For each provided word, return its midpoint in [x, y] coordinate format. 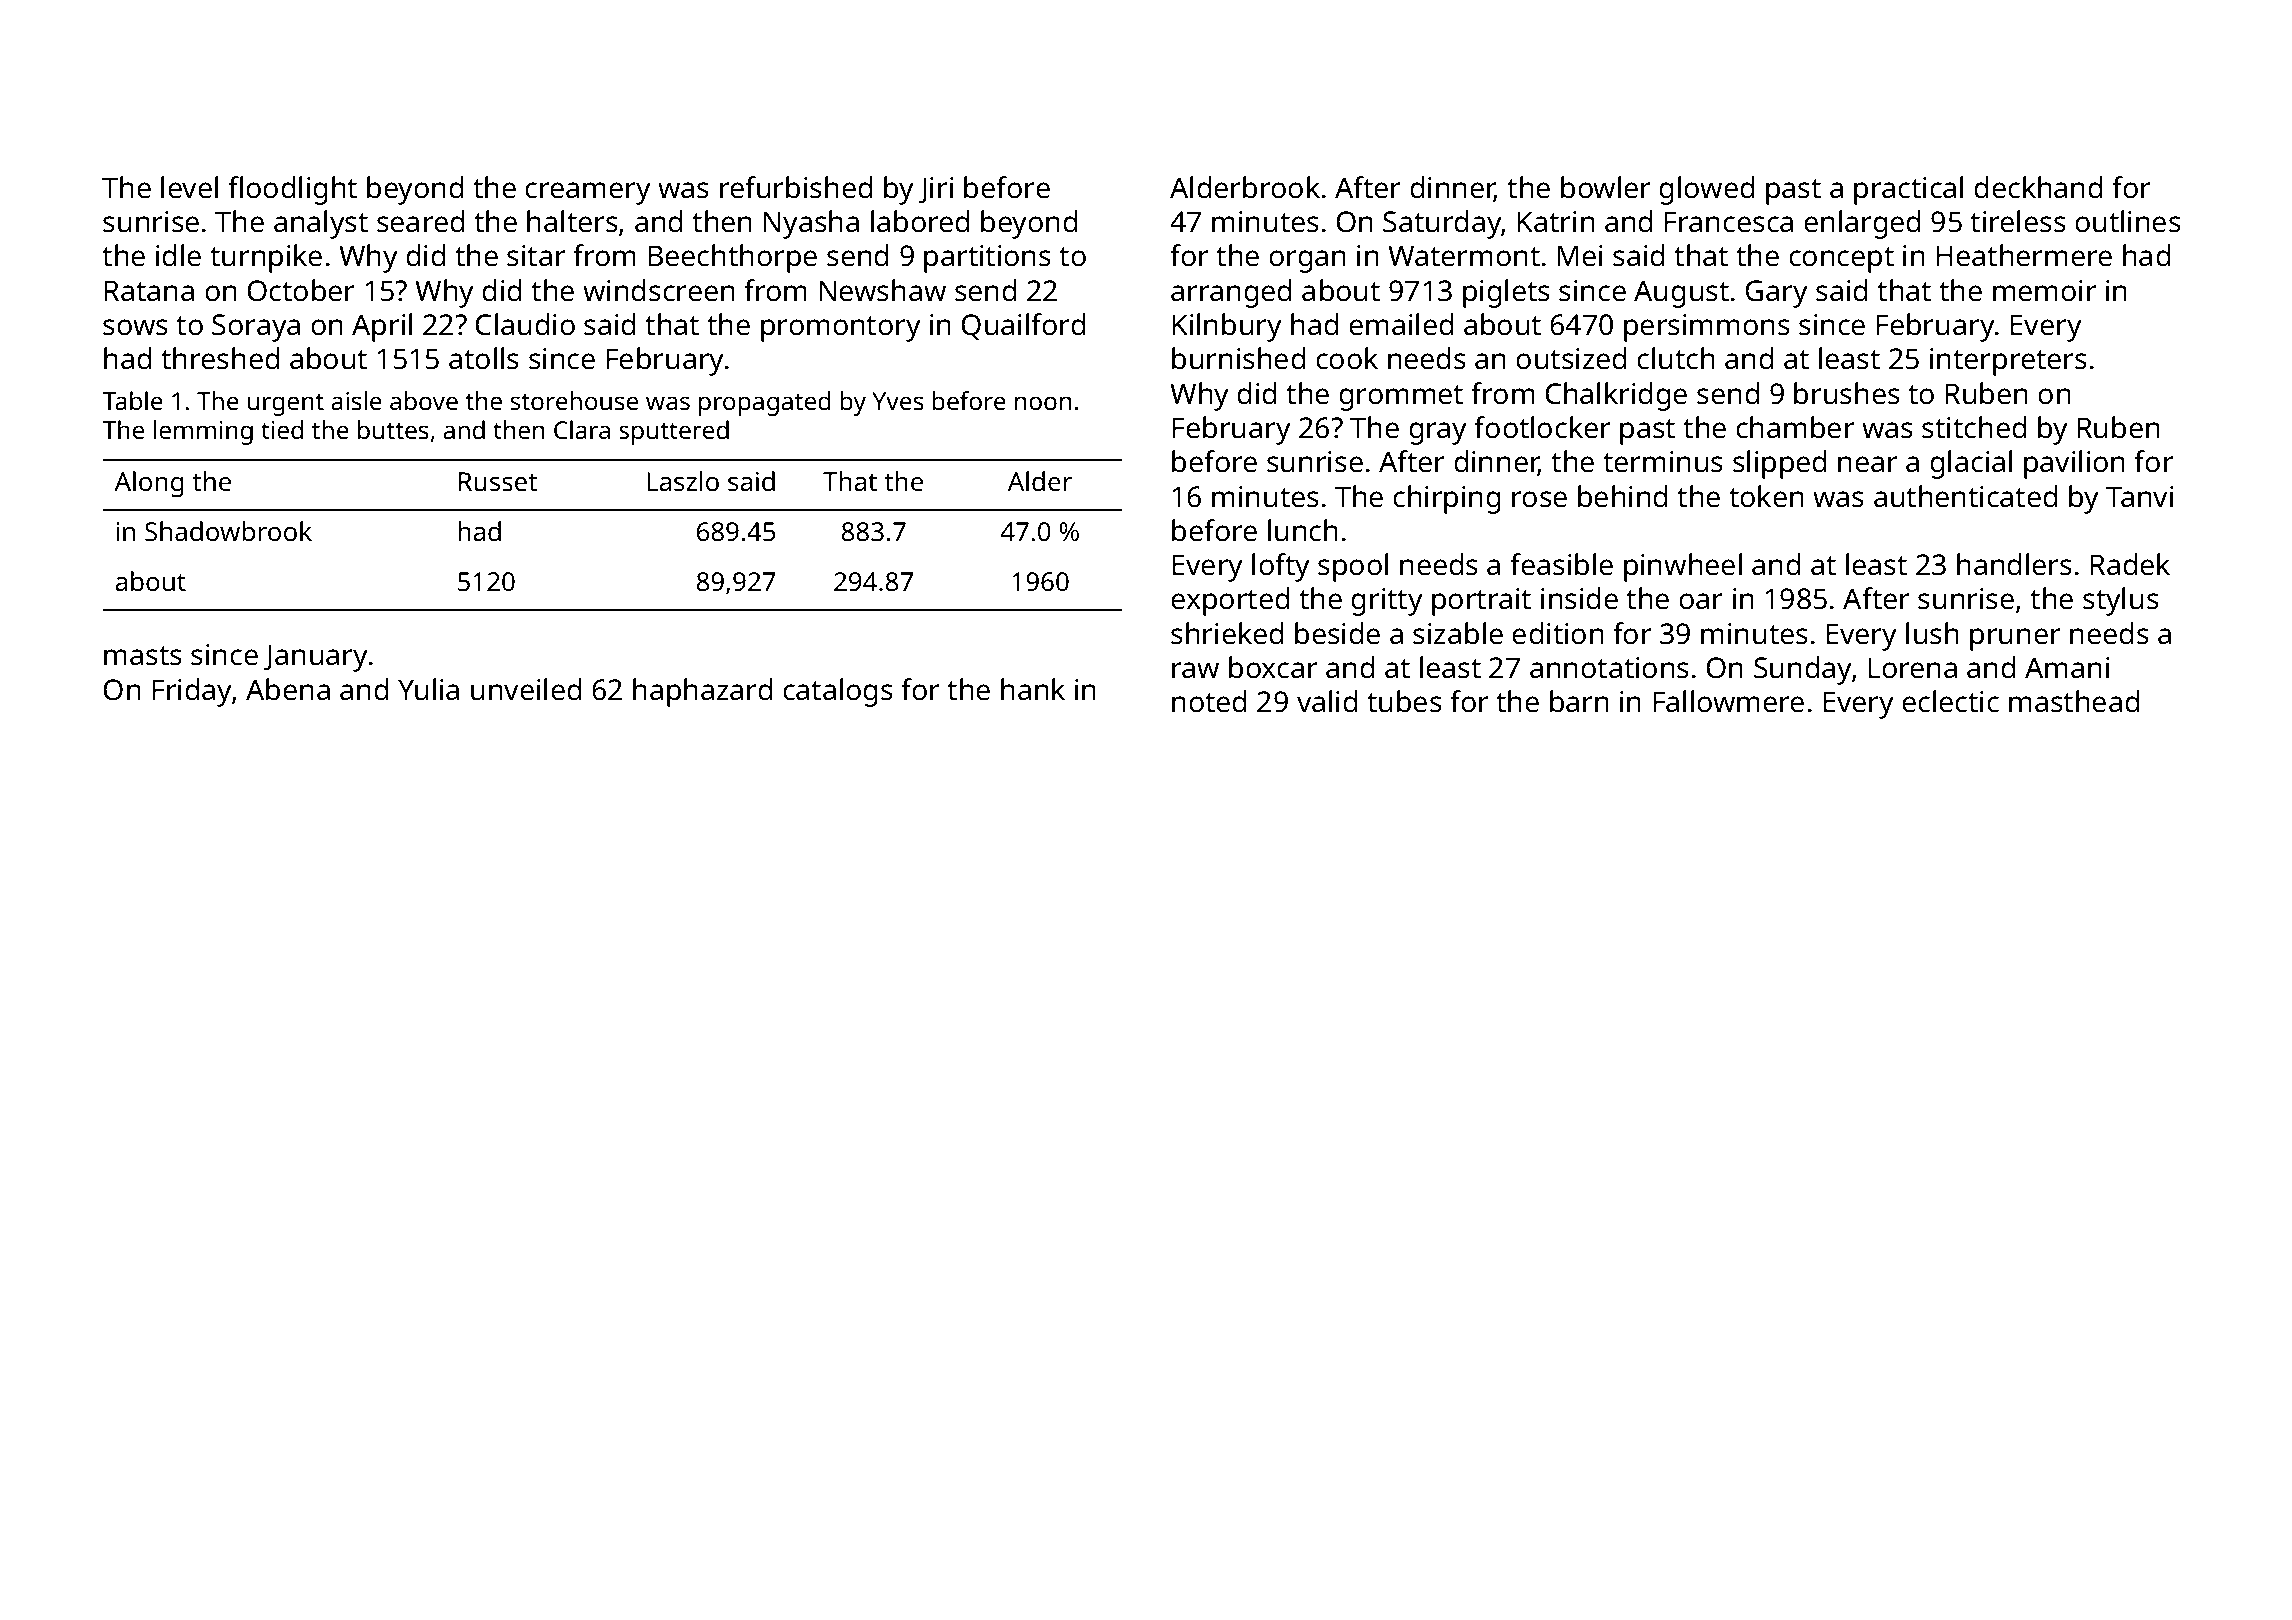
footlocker [1542, 427]
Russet [498, 482]
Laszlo [683, 481]
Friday [192, 692]
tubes [1404, 701]
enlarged [1862, 224]
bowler [1605, 187]
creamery [588, 193]
